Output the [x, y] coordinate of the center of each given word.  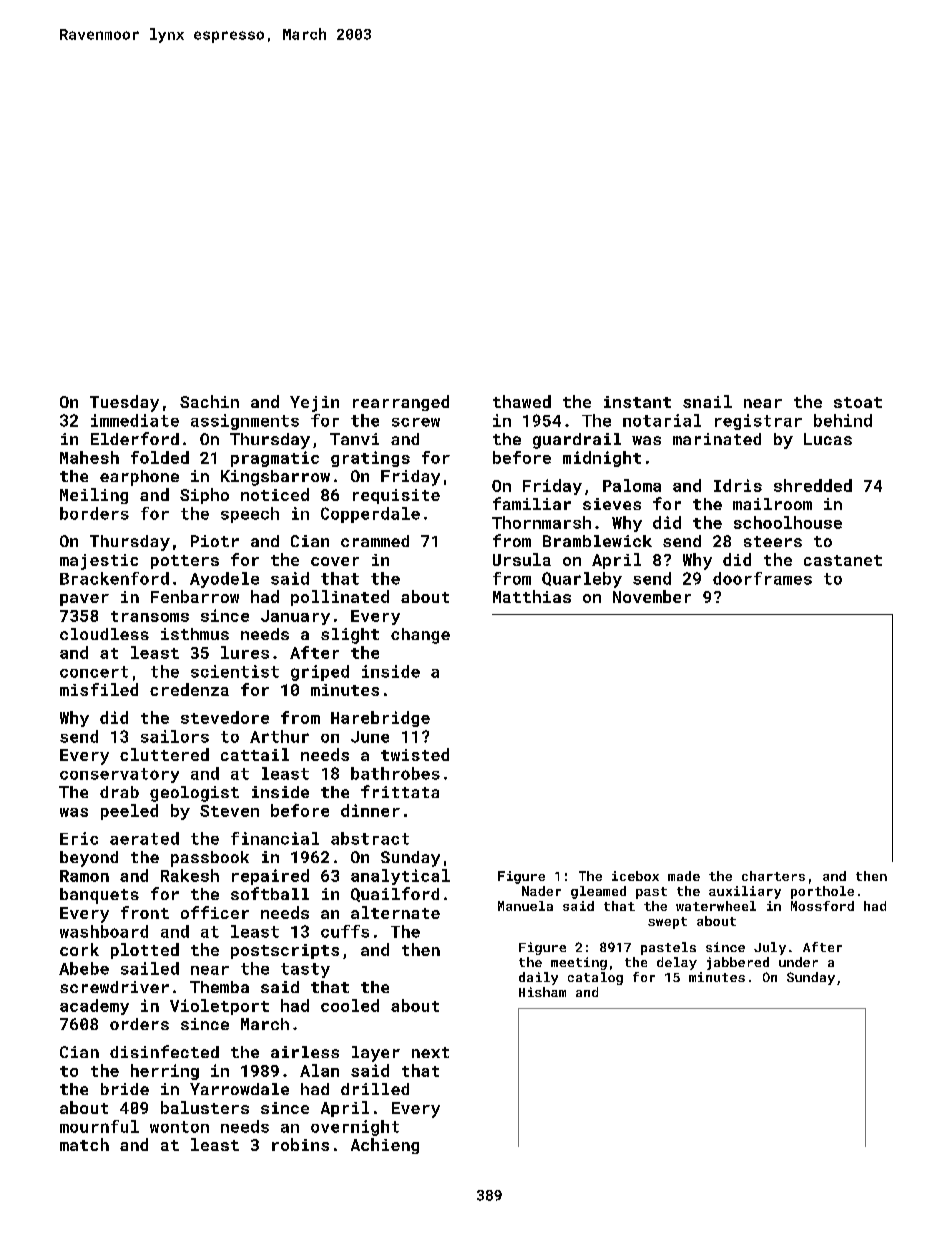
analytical [400, 877]
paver [84, 600]
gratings [370, 459]
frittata [400, 791]
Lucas [828, 439]
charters [773, 876]
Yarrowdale [239, 1089]
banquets [99, 896]
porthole [822, 892]
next [430, 1052]
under [798, 962]
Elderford [135, 438]
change [420, 636]
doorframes [762, 578]
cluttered [164, 754]
